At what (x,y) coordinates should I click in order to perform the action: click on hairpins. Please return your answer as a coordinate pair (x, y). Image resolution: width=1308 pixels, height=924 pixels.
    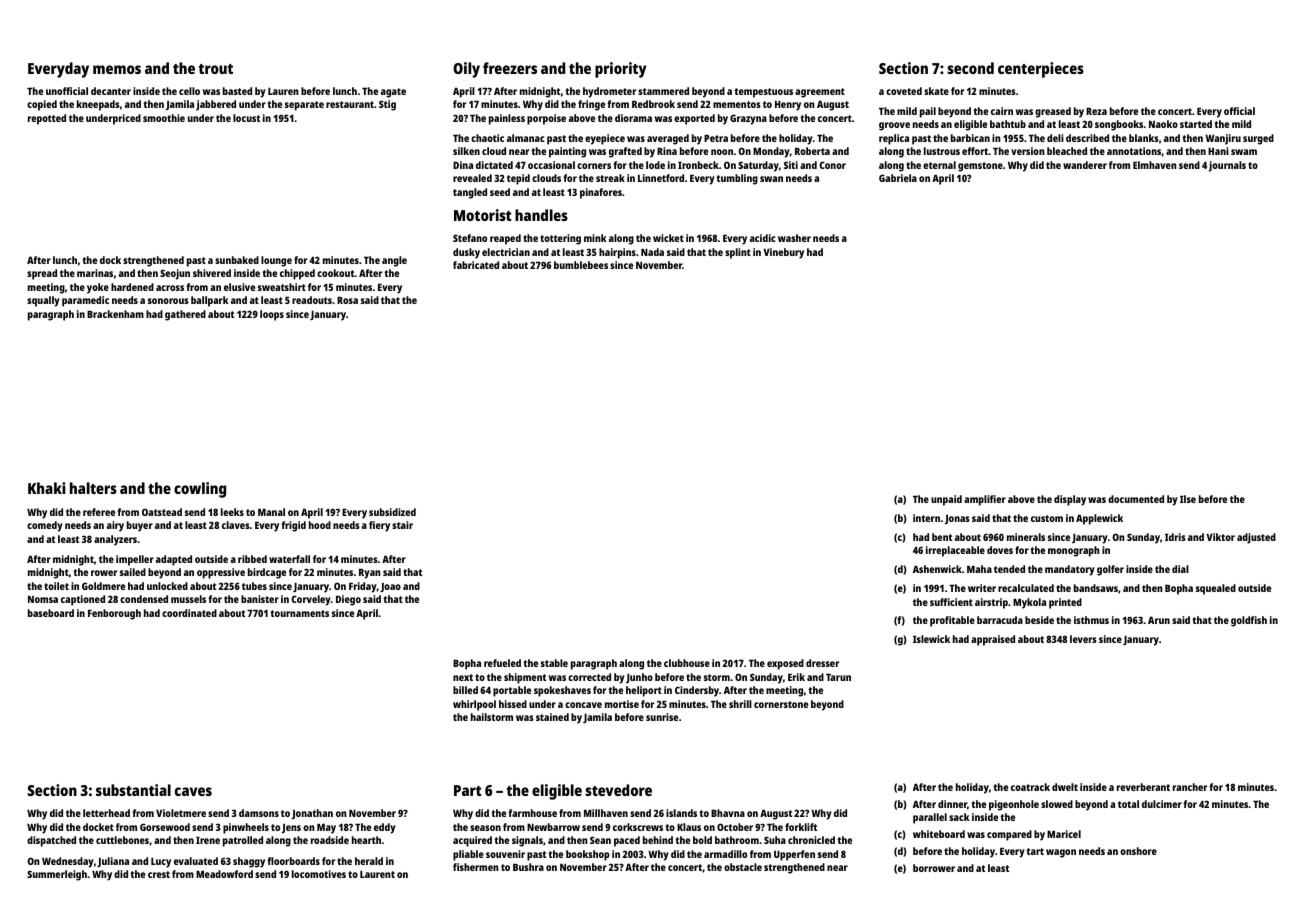
    Looking at the image, I should click on (617, 253).
